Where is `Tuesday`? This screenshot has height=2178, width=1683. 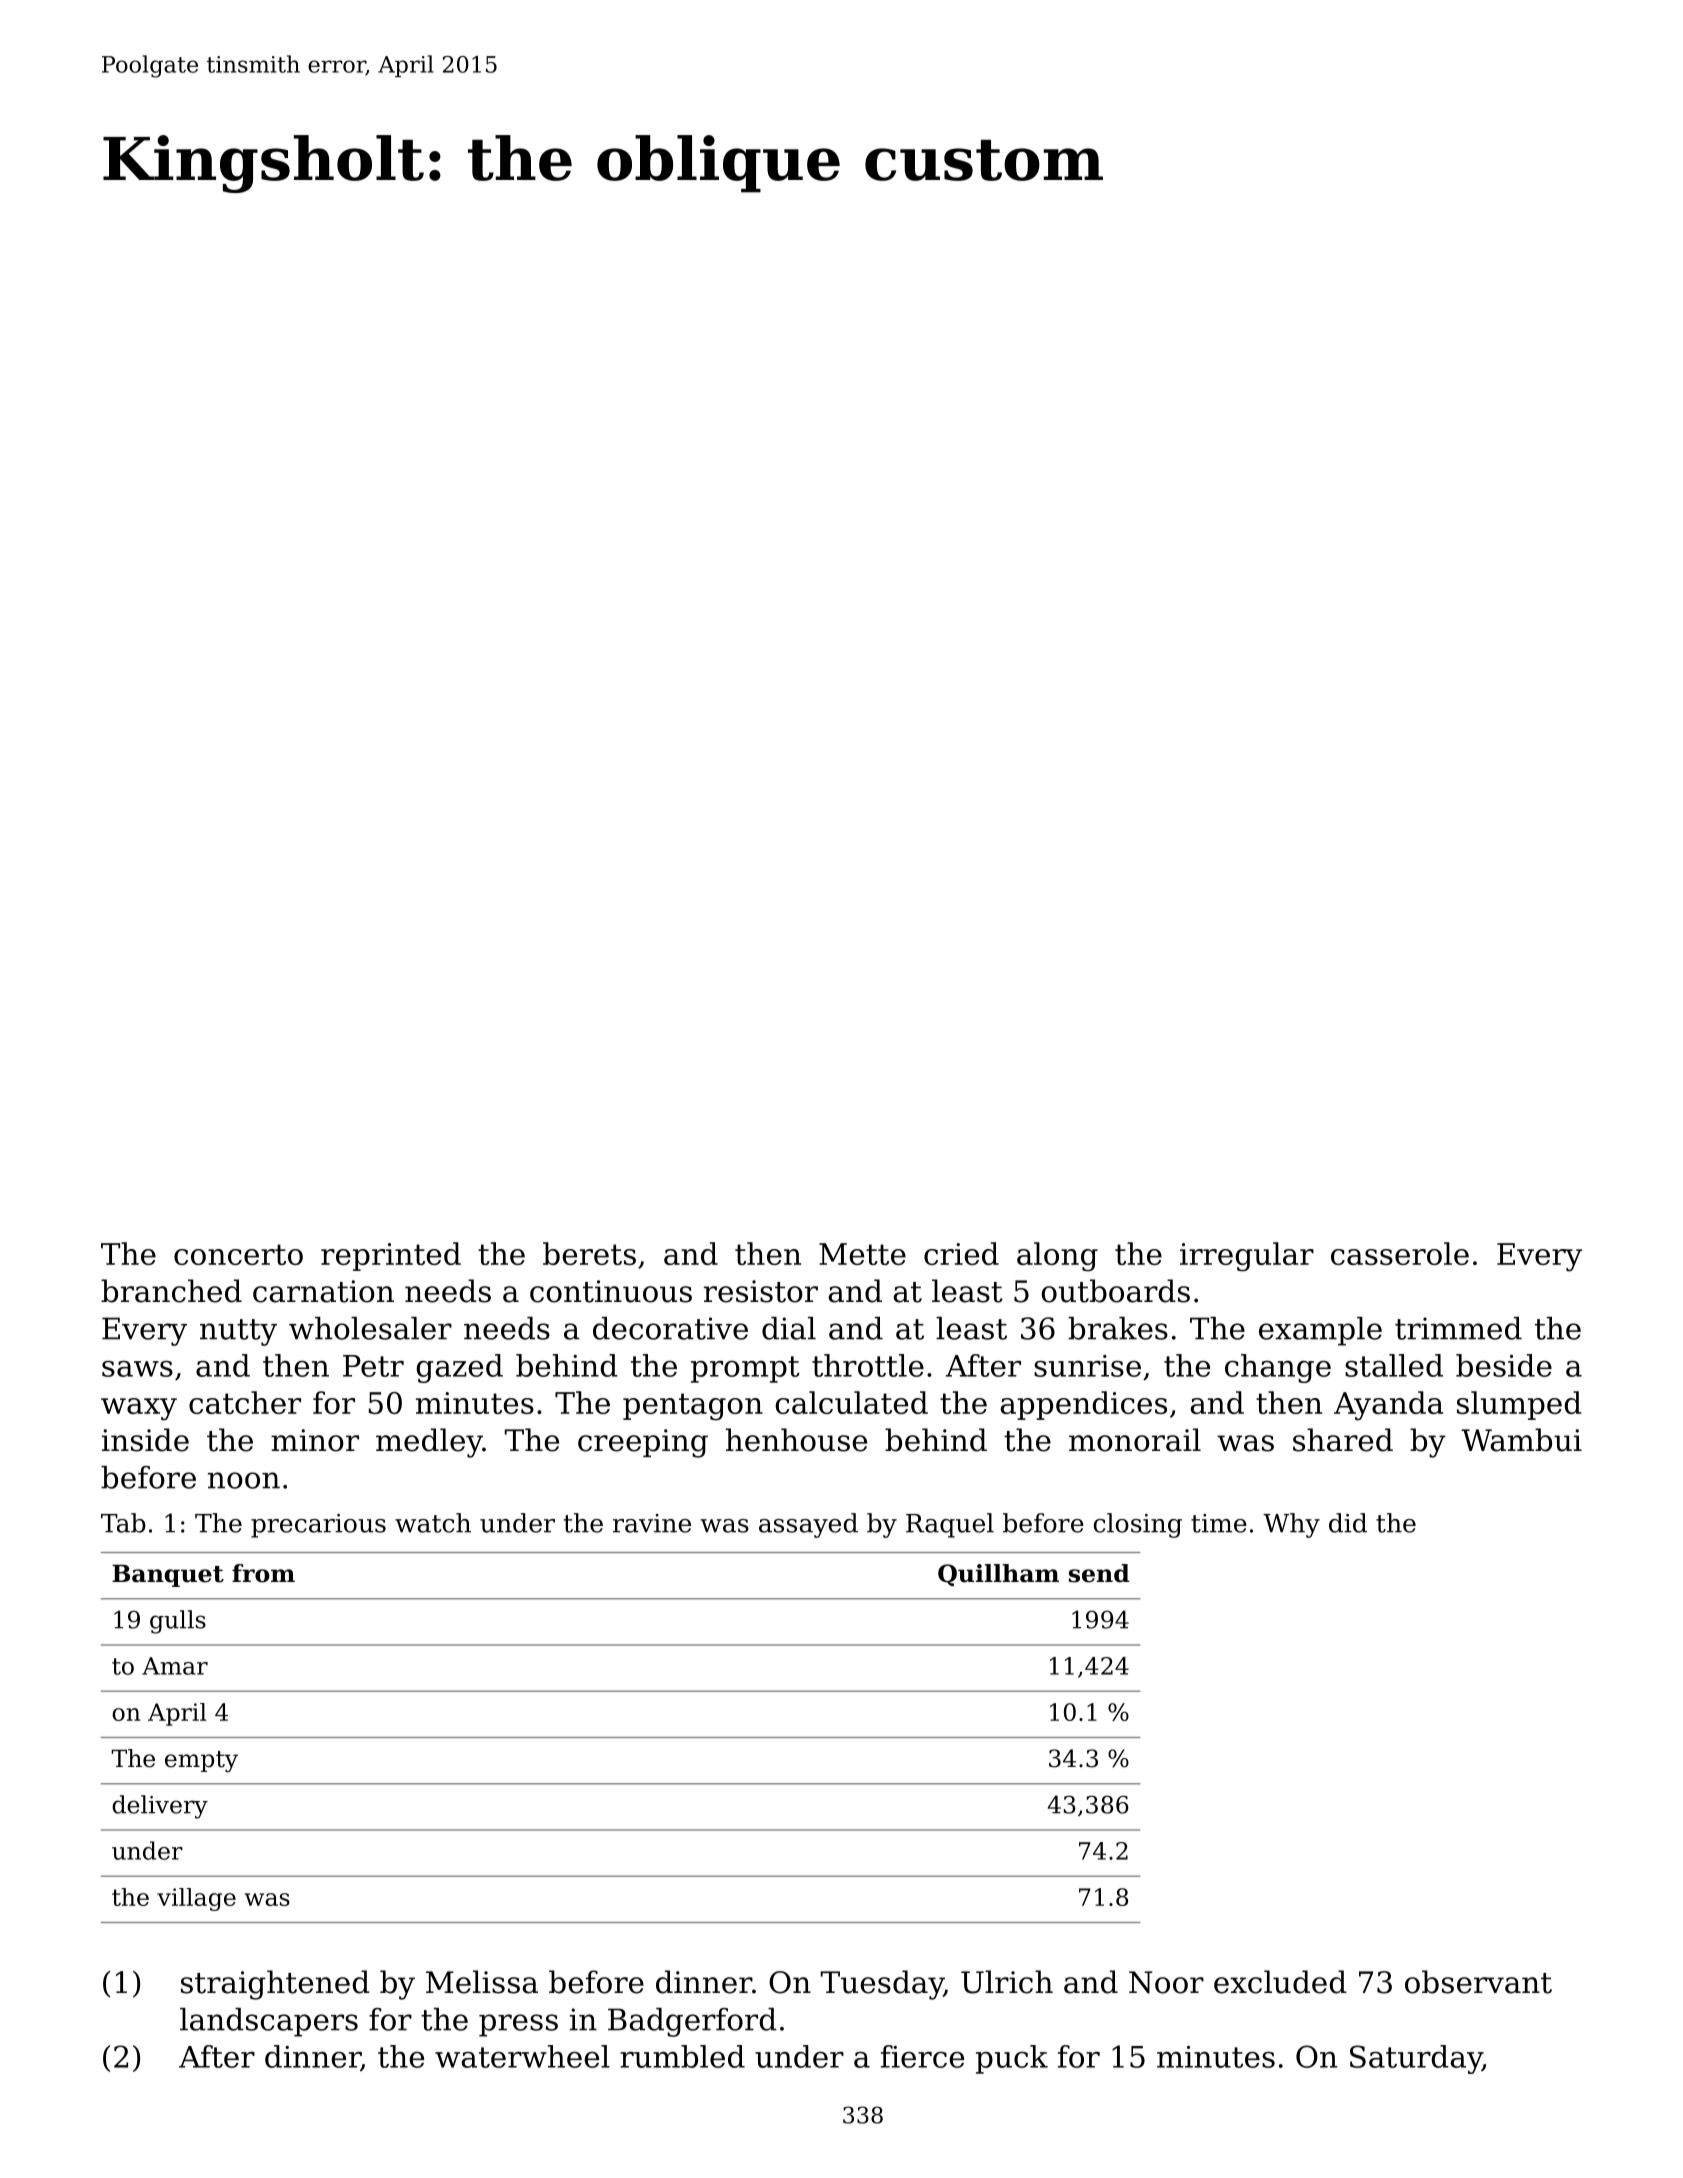 Tuesday is located at coordinates (882, 1985).
